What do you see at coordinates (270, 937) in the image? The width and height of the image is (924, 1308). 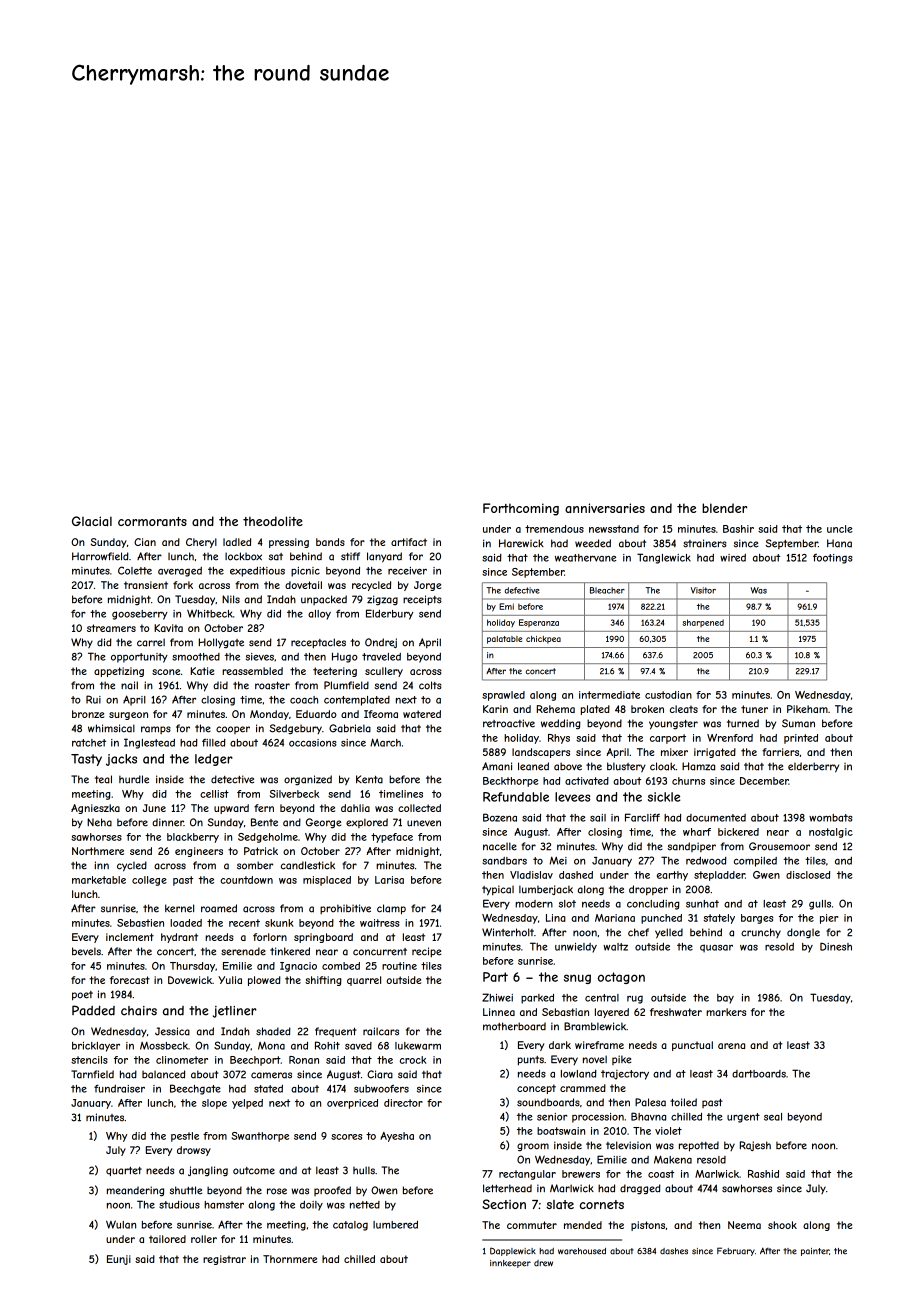 I see `forlorn` at bounding box center [270, 937].
